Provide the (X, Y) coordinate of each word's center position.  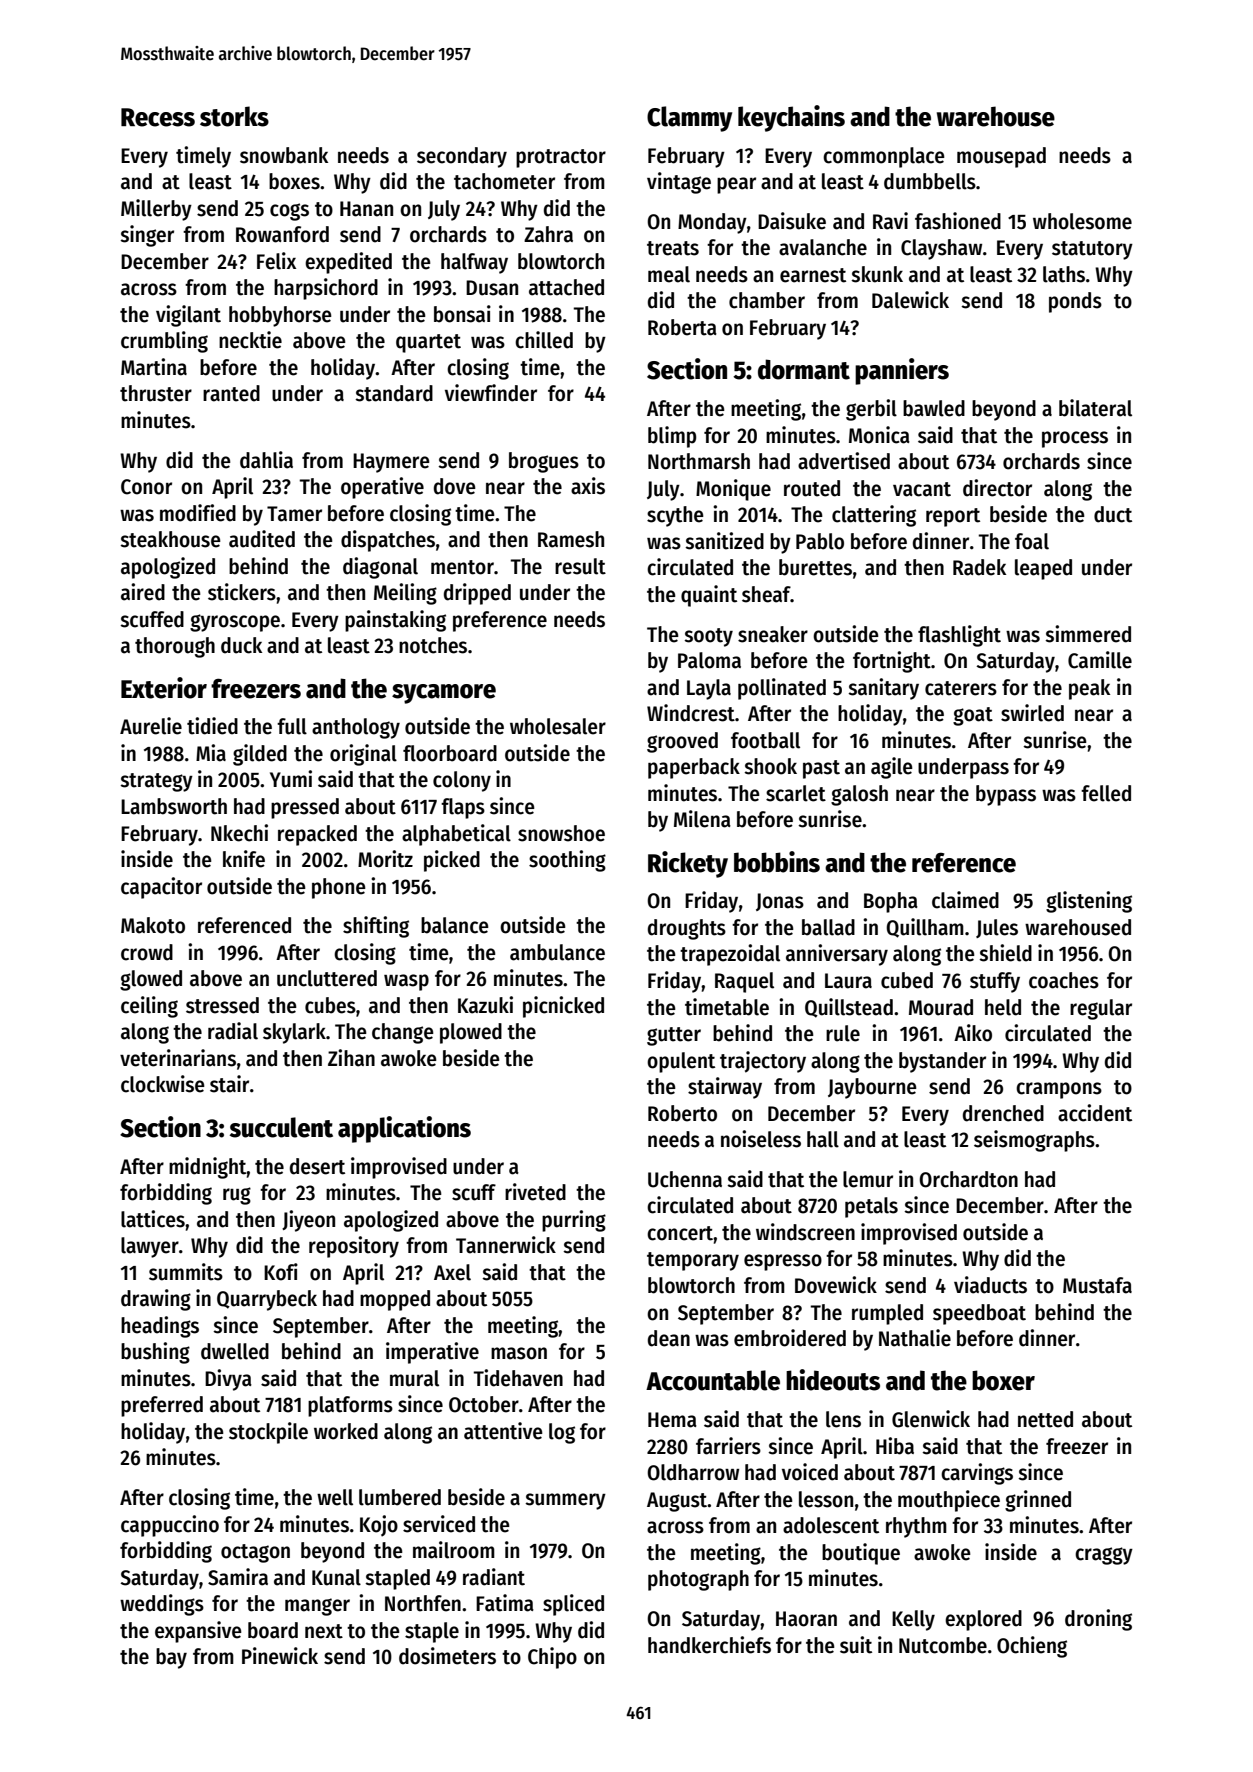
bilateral (1095, 408)
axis (588, 486)
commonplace (884, 157)
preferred (162, 1406)
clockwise (163, 1084)
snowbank (284, 155)
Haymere (391, 463)
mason (519, 1353)
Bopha (891, 902)
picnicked (563, 1007)
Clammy (689, 119)
